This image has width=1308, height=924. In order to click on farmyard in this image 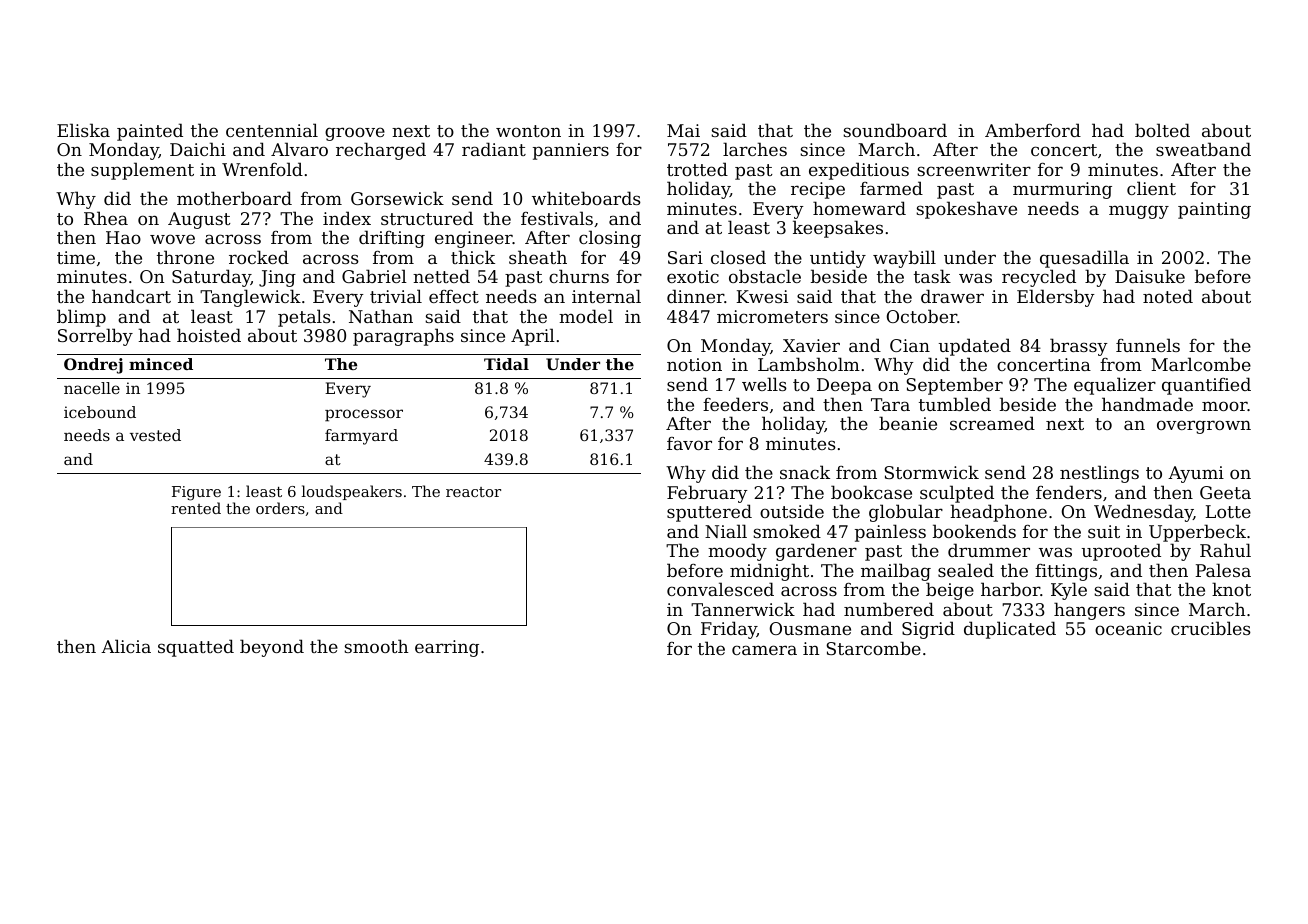, I will do `click(361, 437)`.
